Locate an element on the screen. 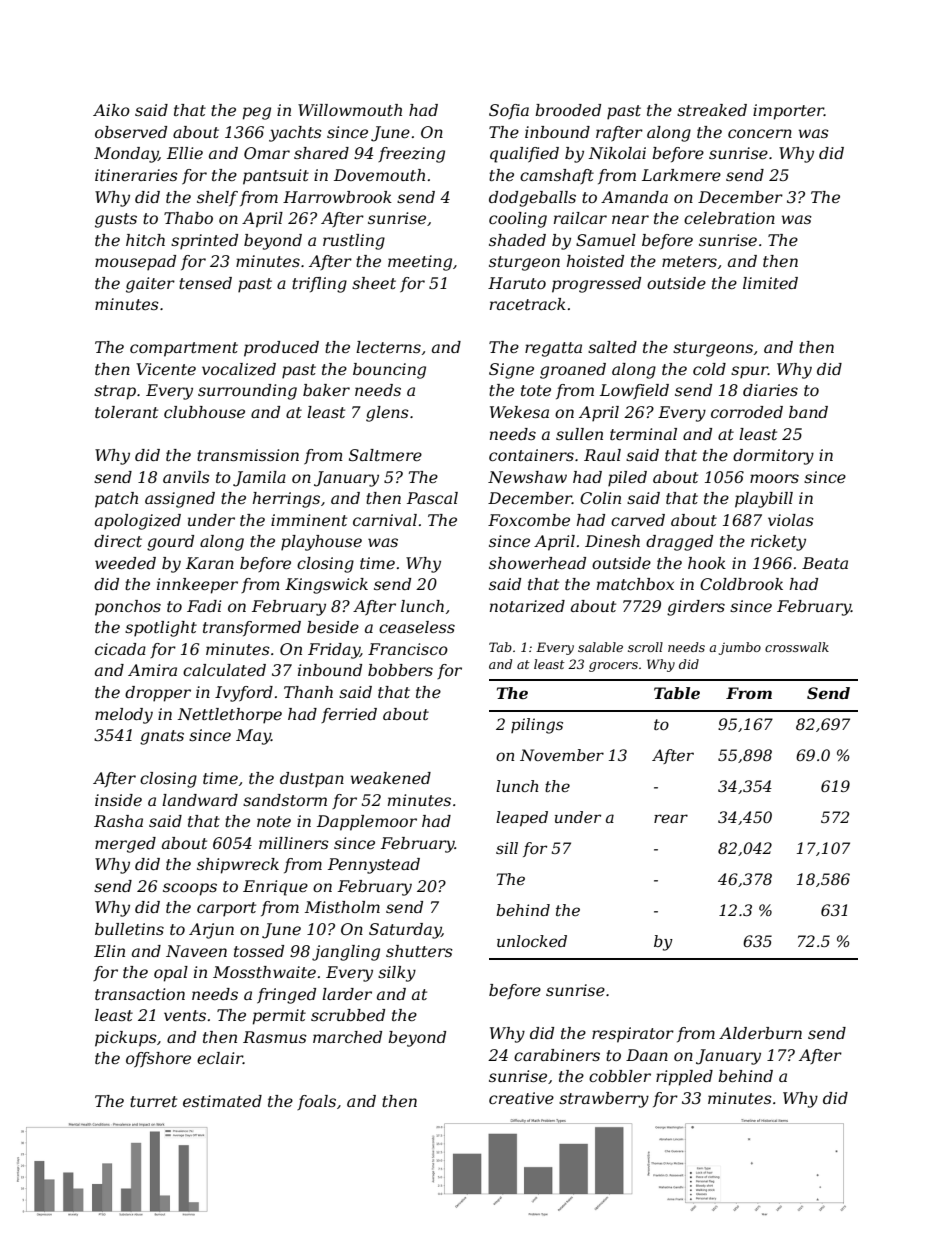 The image size is (952, 1233). anvils is located at coordinates (186, 477).
